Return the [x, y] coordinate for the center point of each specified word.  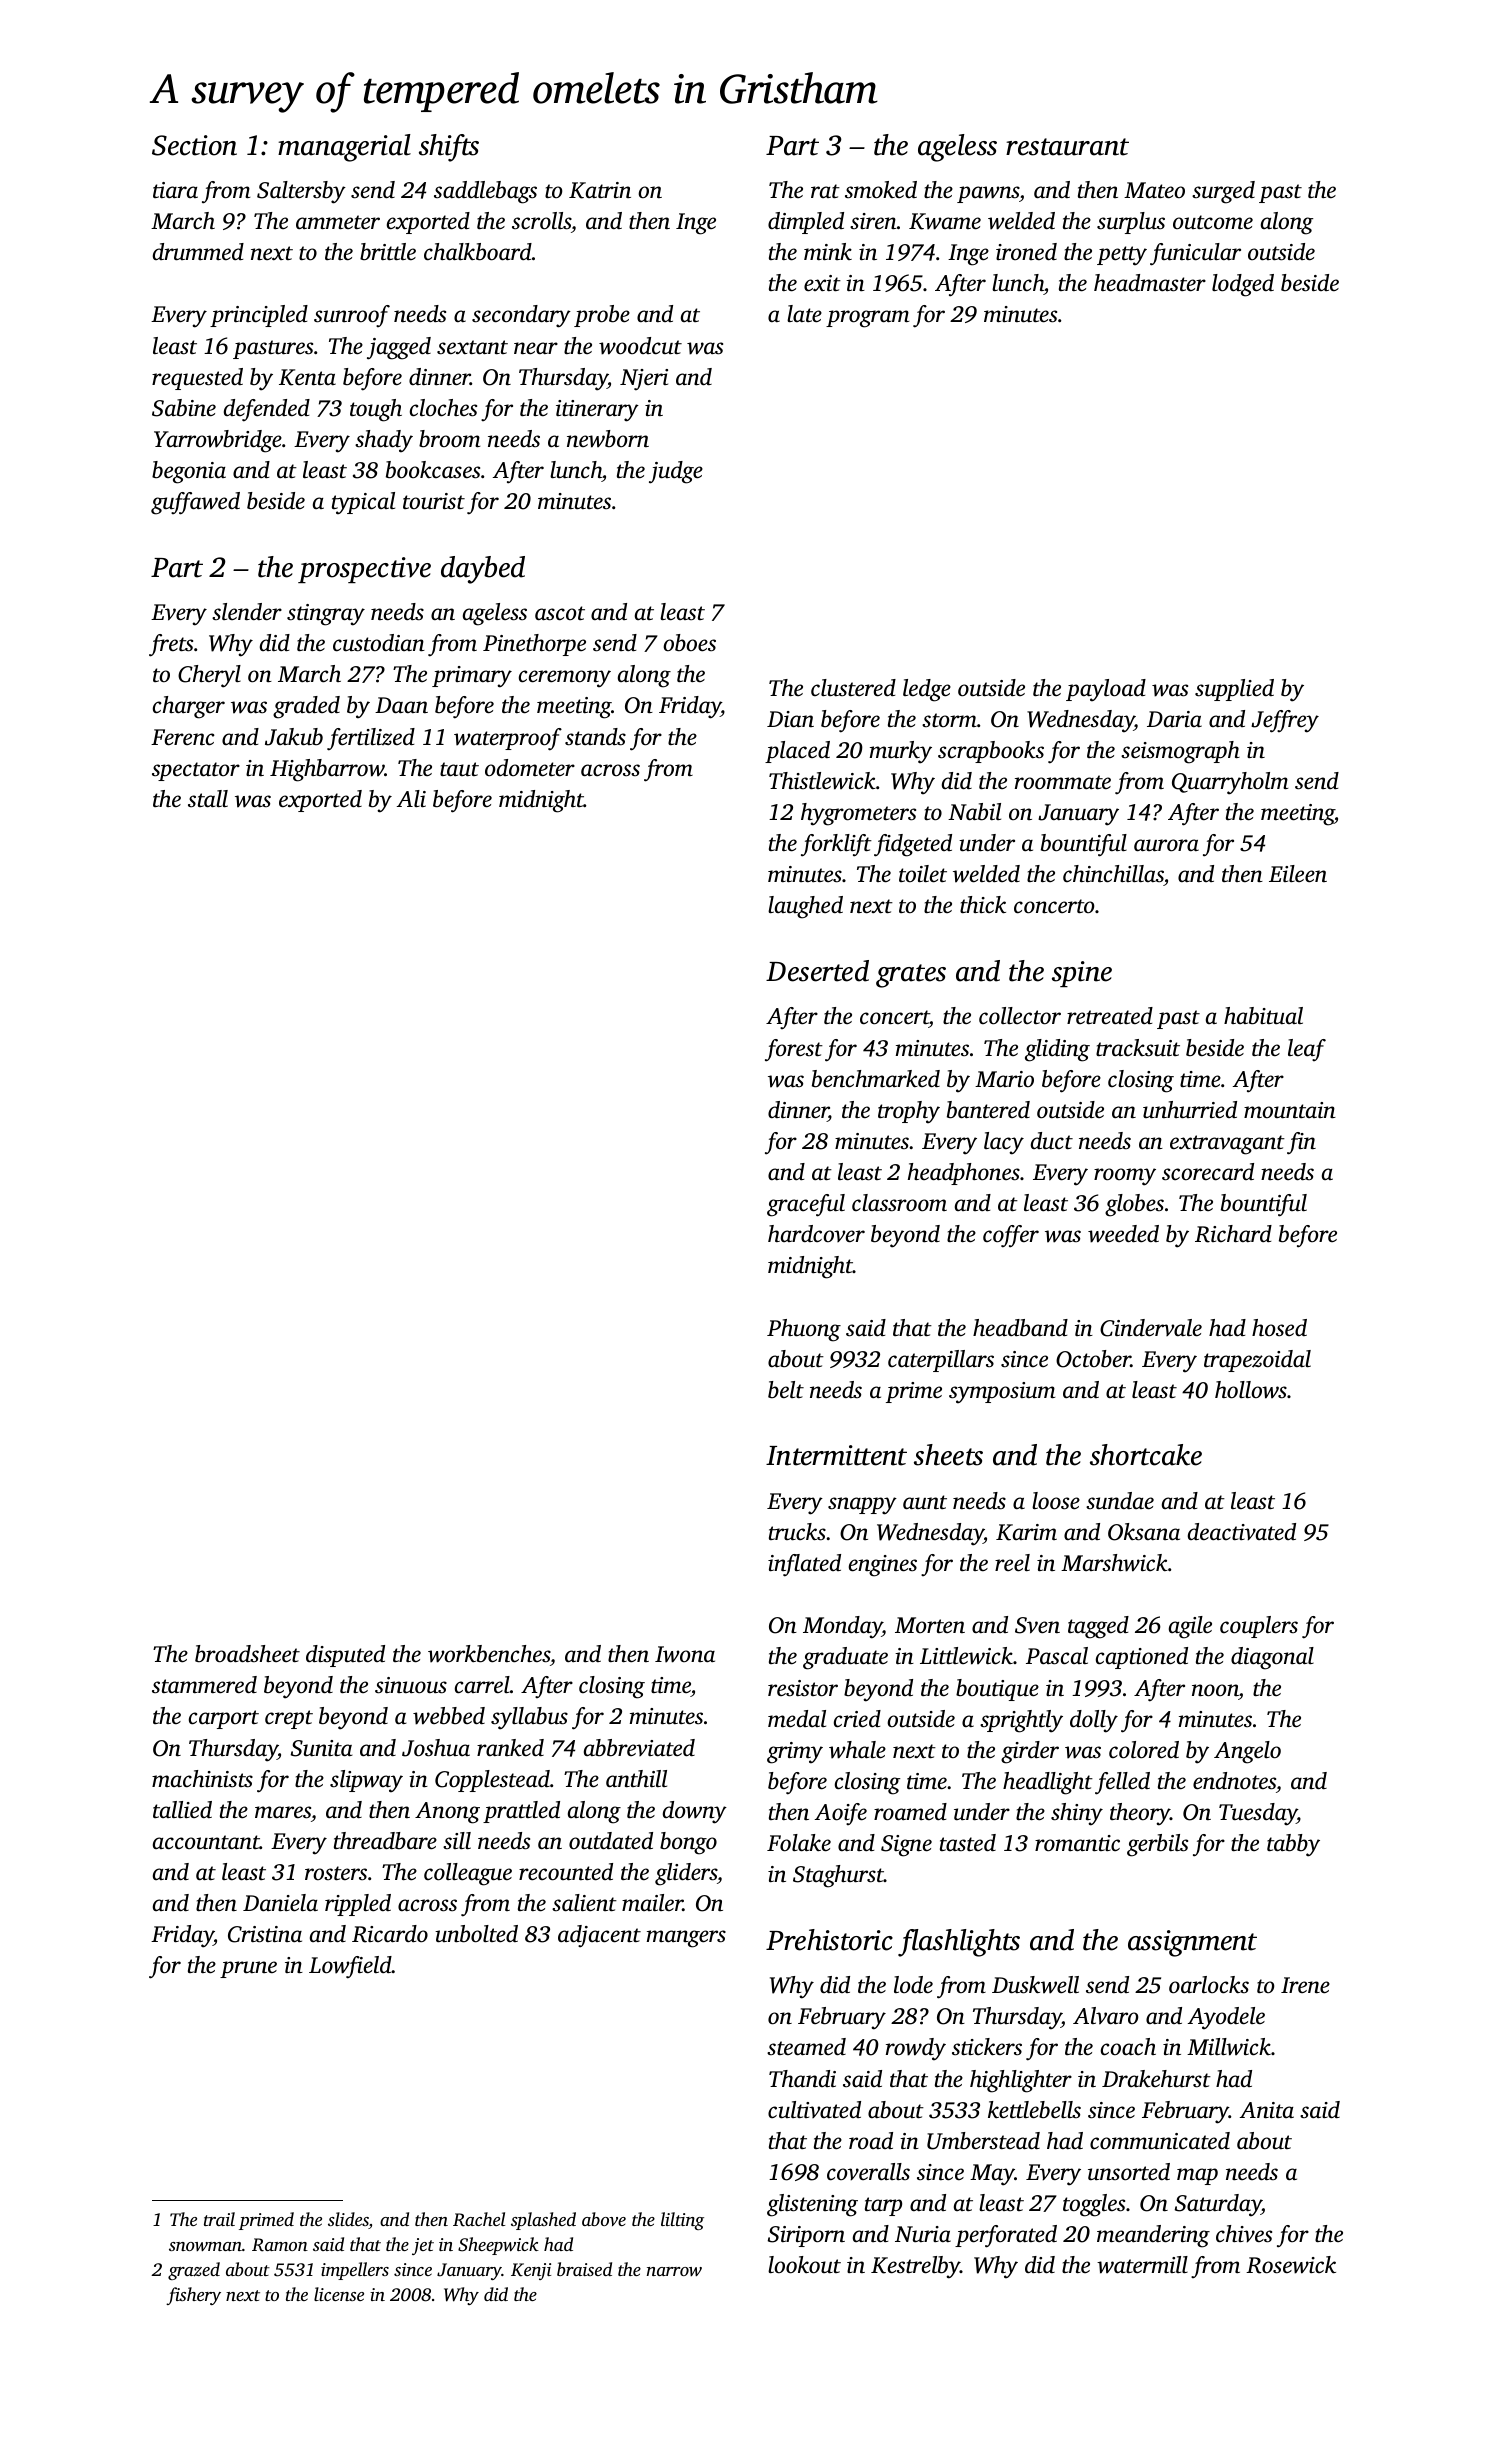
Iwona [685, 1654]
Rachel [479, 2219]
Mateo [1154, 190]
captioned [1142, 1658]
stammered [204, 1685]
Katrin [600, 190]
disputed [345, 1656]
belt [786, 1390]
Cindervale [1151, 1328]
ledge [927, 690]
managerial [344, 148]
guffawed [195, 503]
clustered [853, 688]
